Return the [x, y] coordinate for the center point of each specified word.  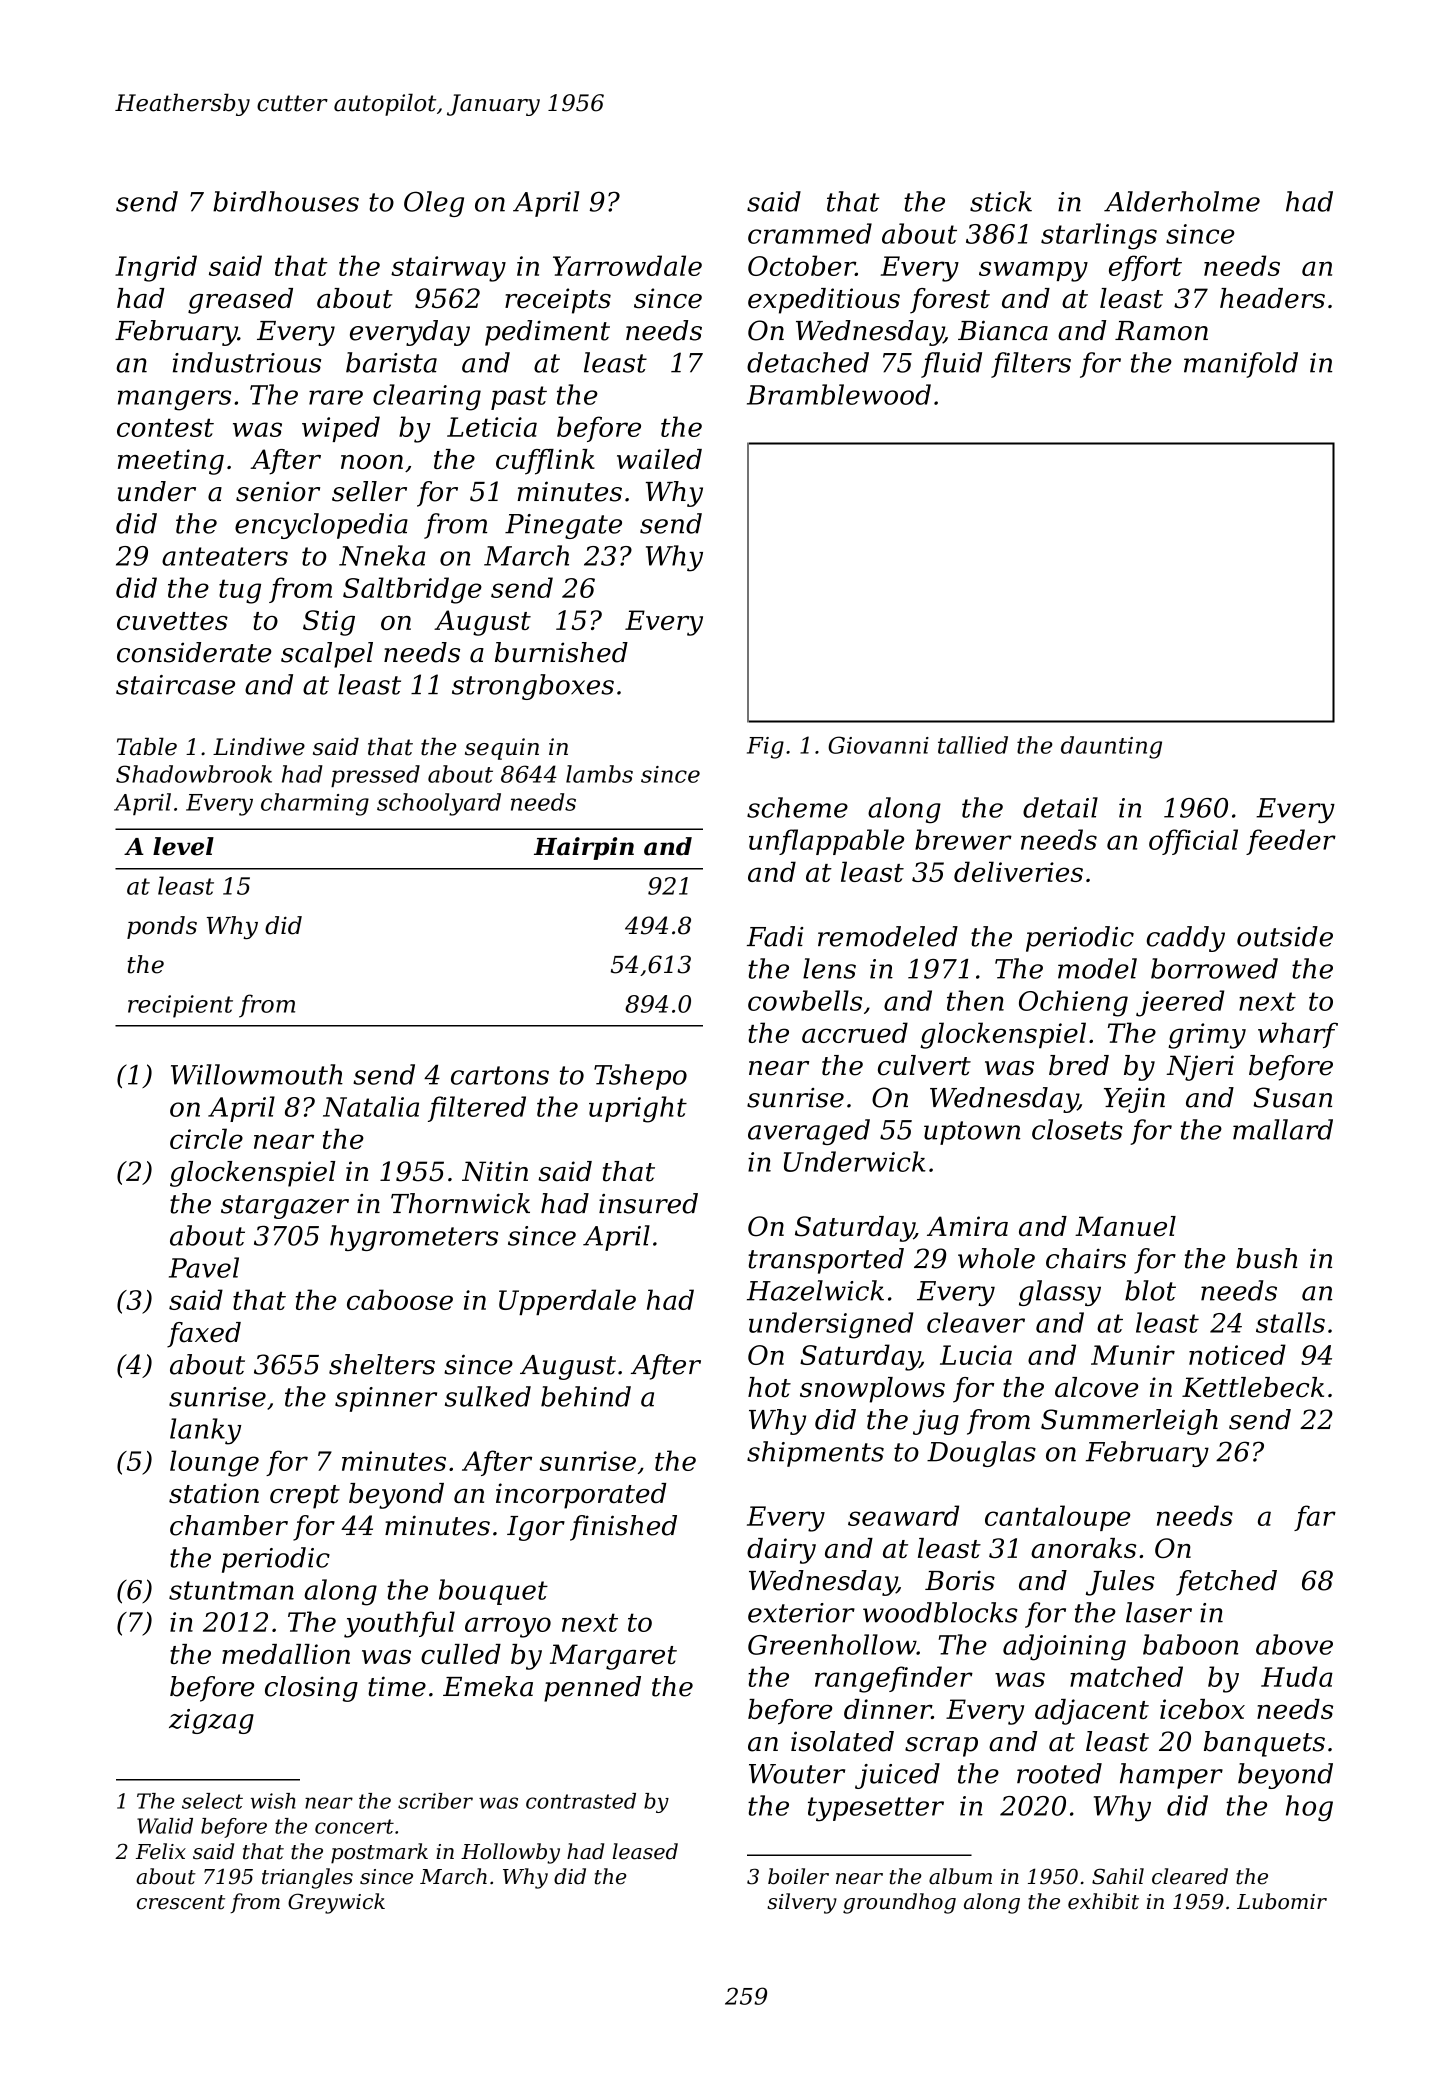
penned [592, 1689]
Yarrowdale [627, 265]
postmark [379, 1853]
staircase [175, 685]
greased [240, 301]
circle [206, 1138]
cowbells [805, 1000]
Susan [1292, 1097]
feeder [1291, 842]
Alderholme [1182, 201]
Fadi [775, 936]
